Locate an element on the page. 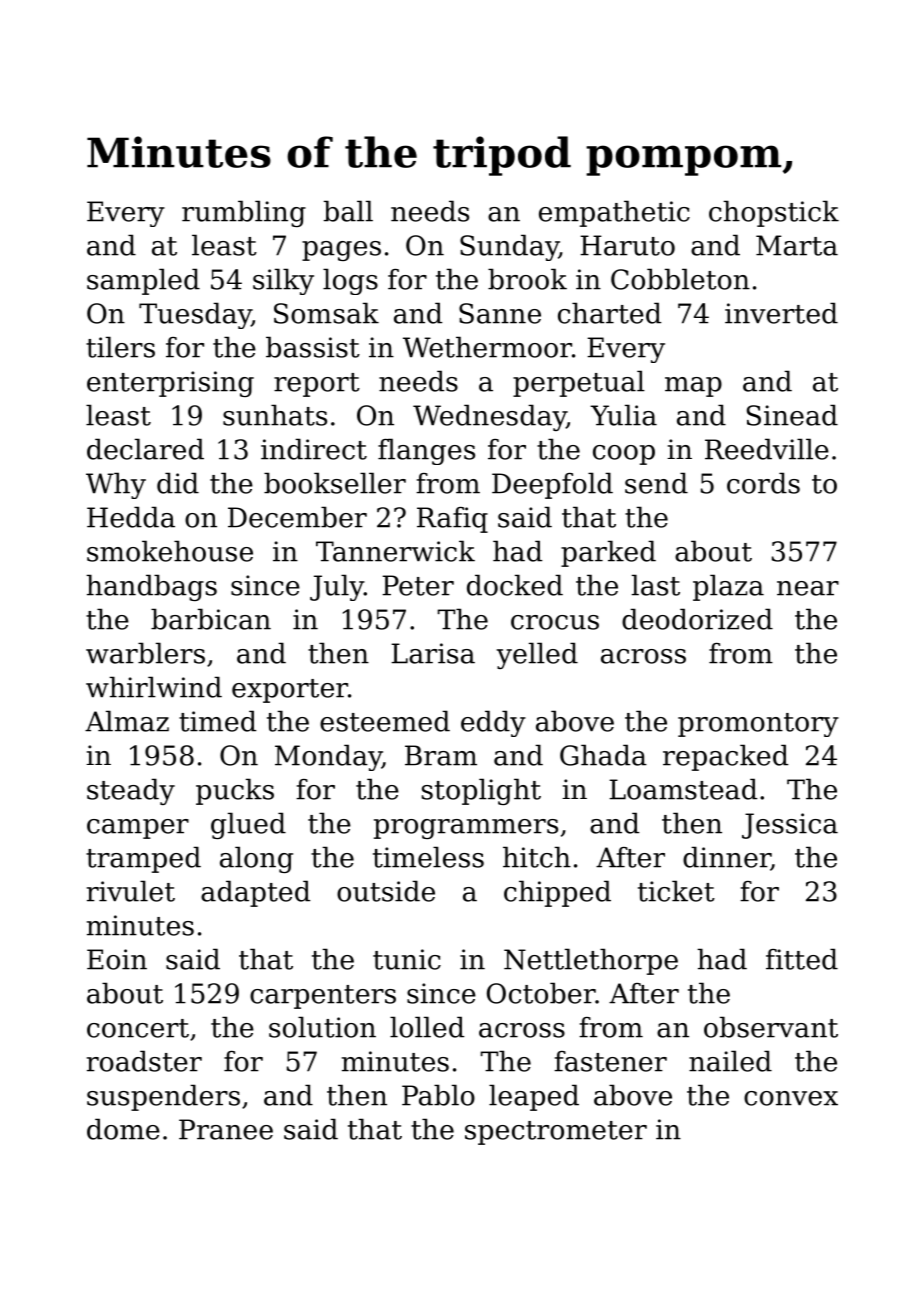  Cobbleton is located at coordinates (680, 279).
